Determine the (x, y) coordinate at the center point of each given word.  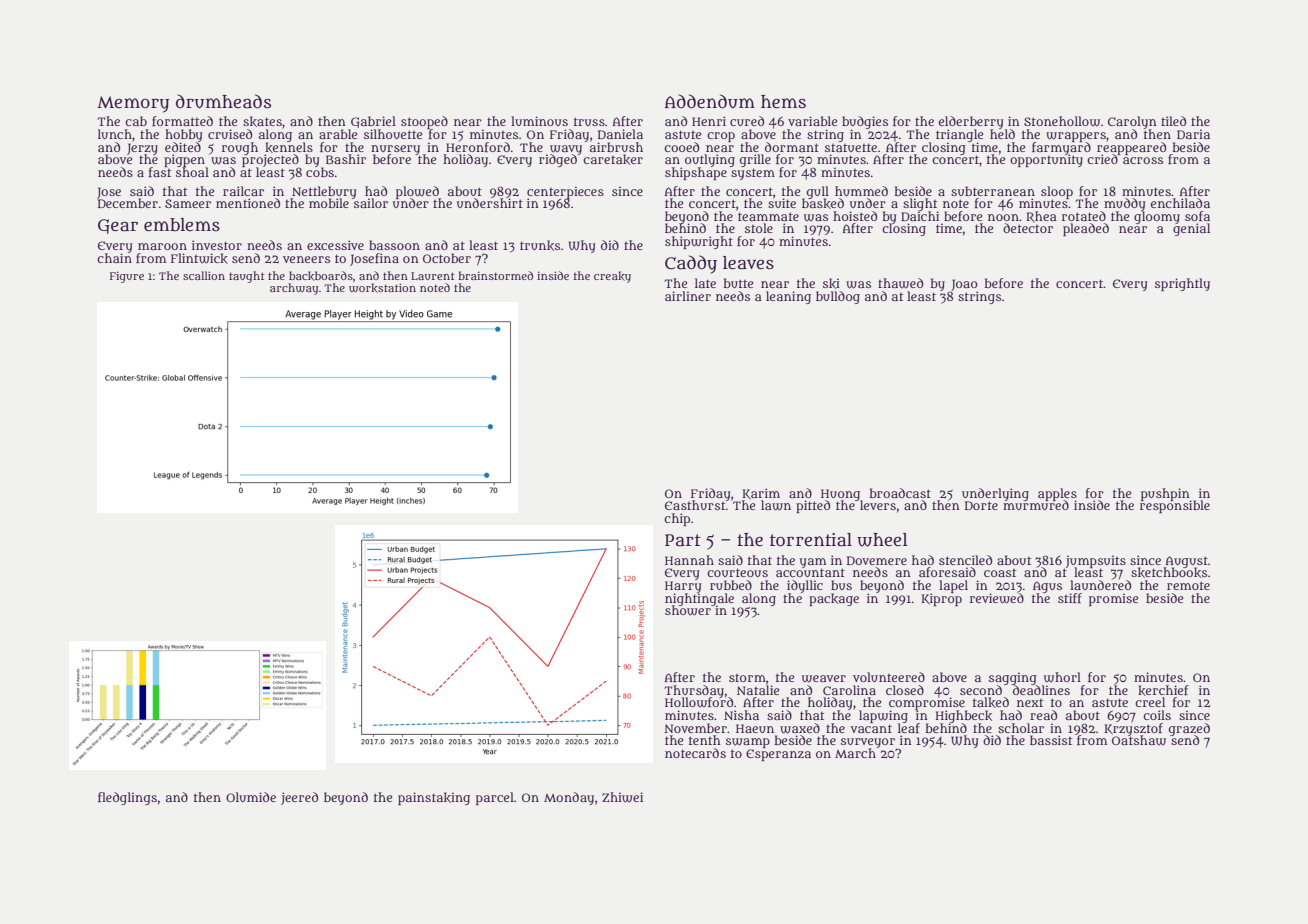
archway (294, 289)
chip (677, 519)
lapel (953, 586)
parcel (495, 798)
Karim (761, 494)
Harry (683, 587)
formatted (182, 121)
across (1143, 160)
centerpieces (565, 192)
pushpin (1166, 494)
